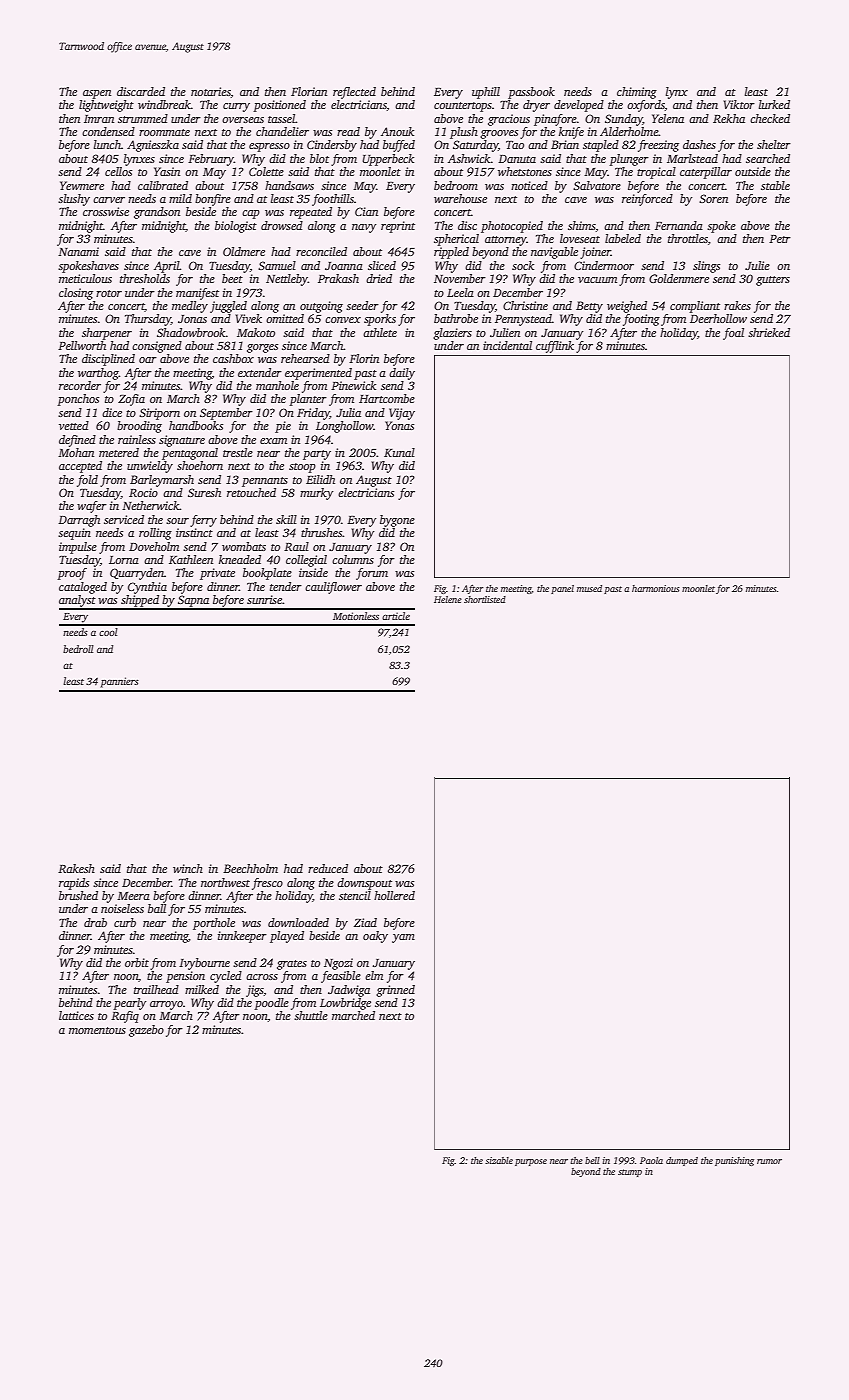  What do you see at coordinates (485, 599) in the screenshot?
I see `shortlisted` at bounding box center [485, 599].
